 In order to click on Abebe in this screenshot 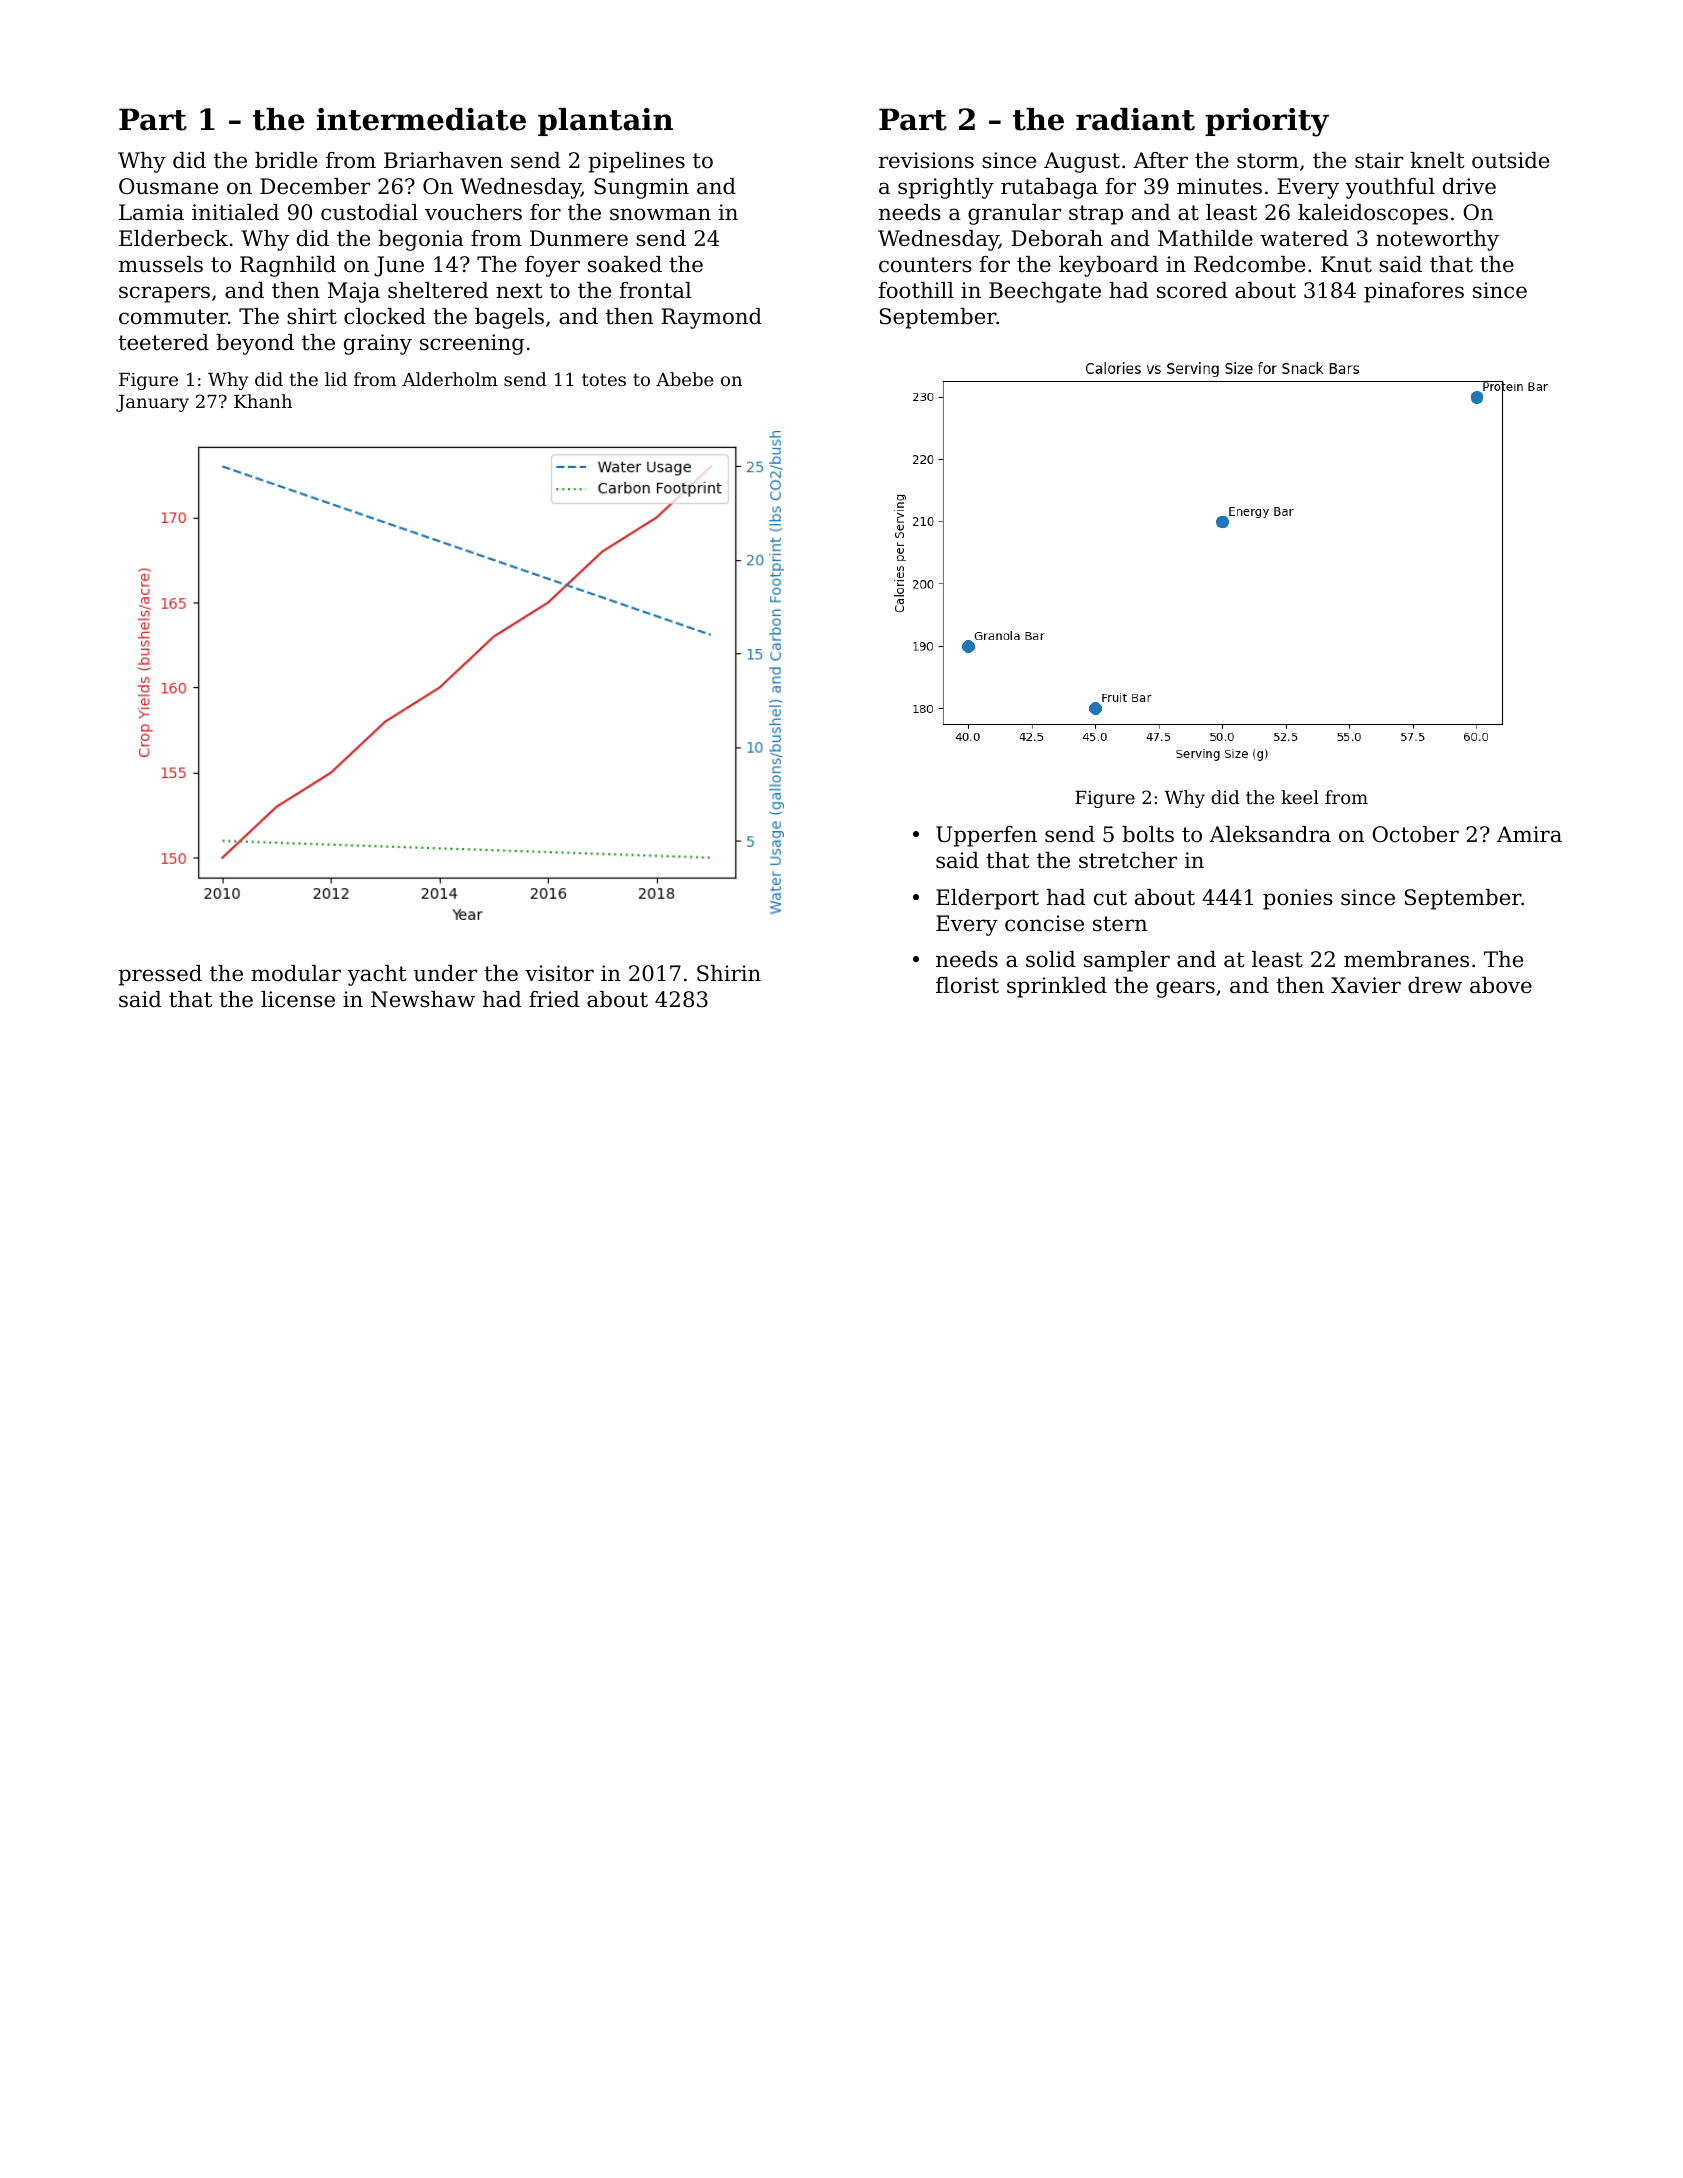, I will do `click(684, 379)`.
